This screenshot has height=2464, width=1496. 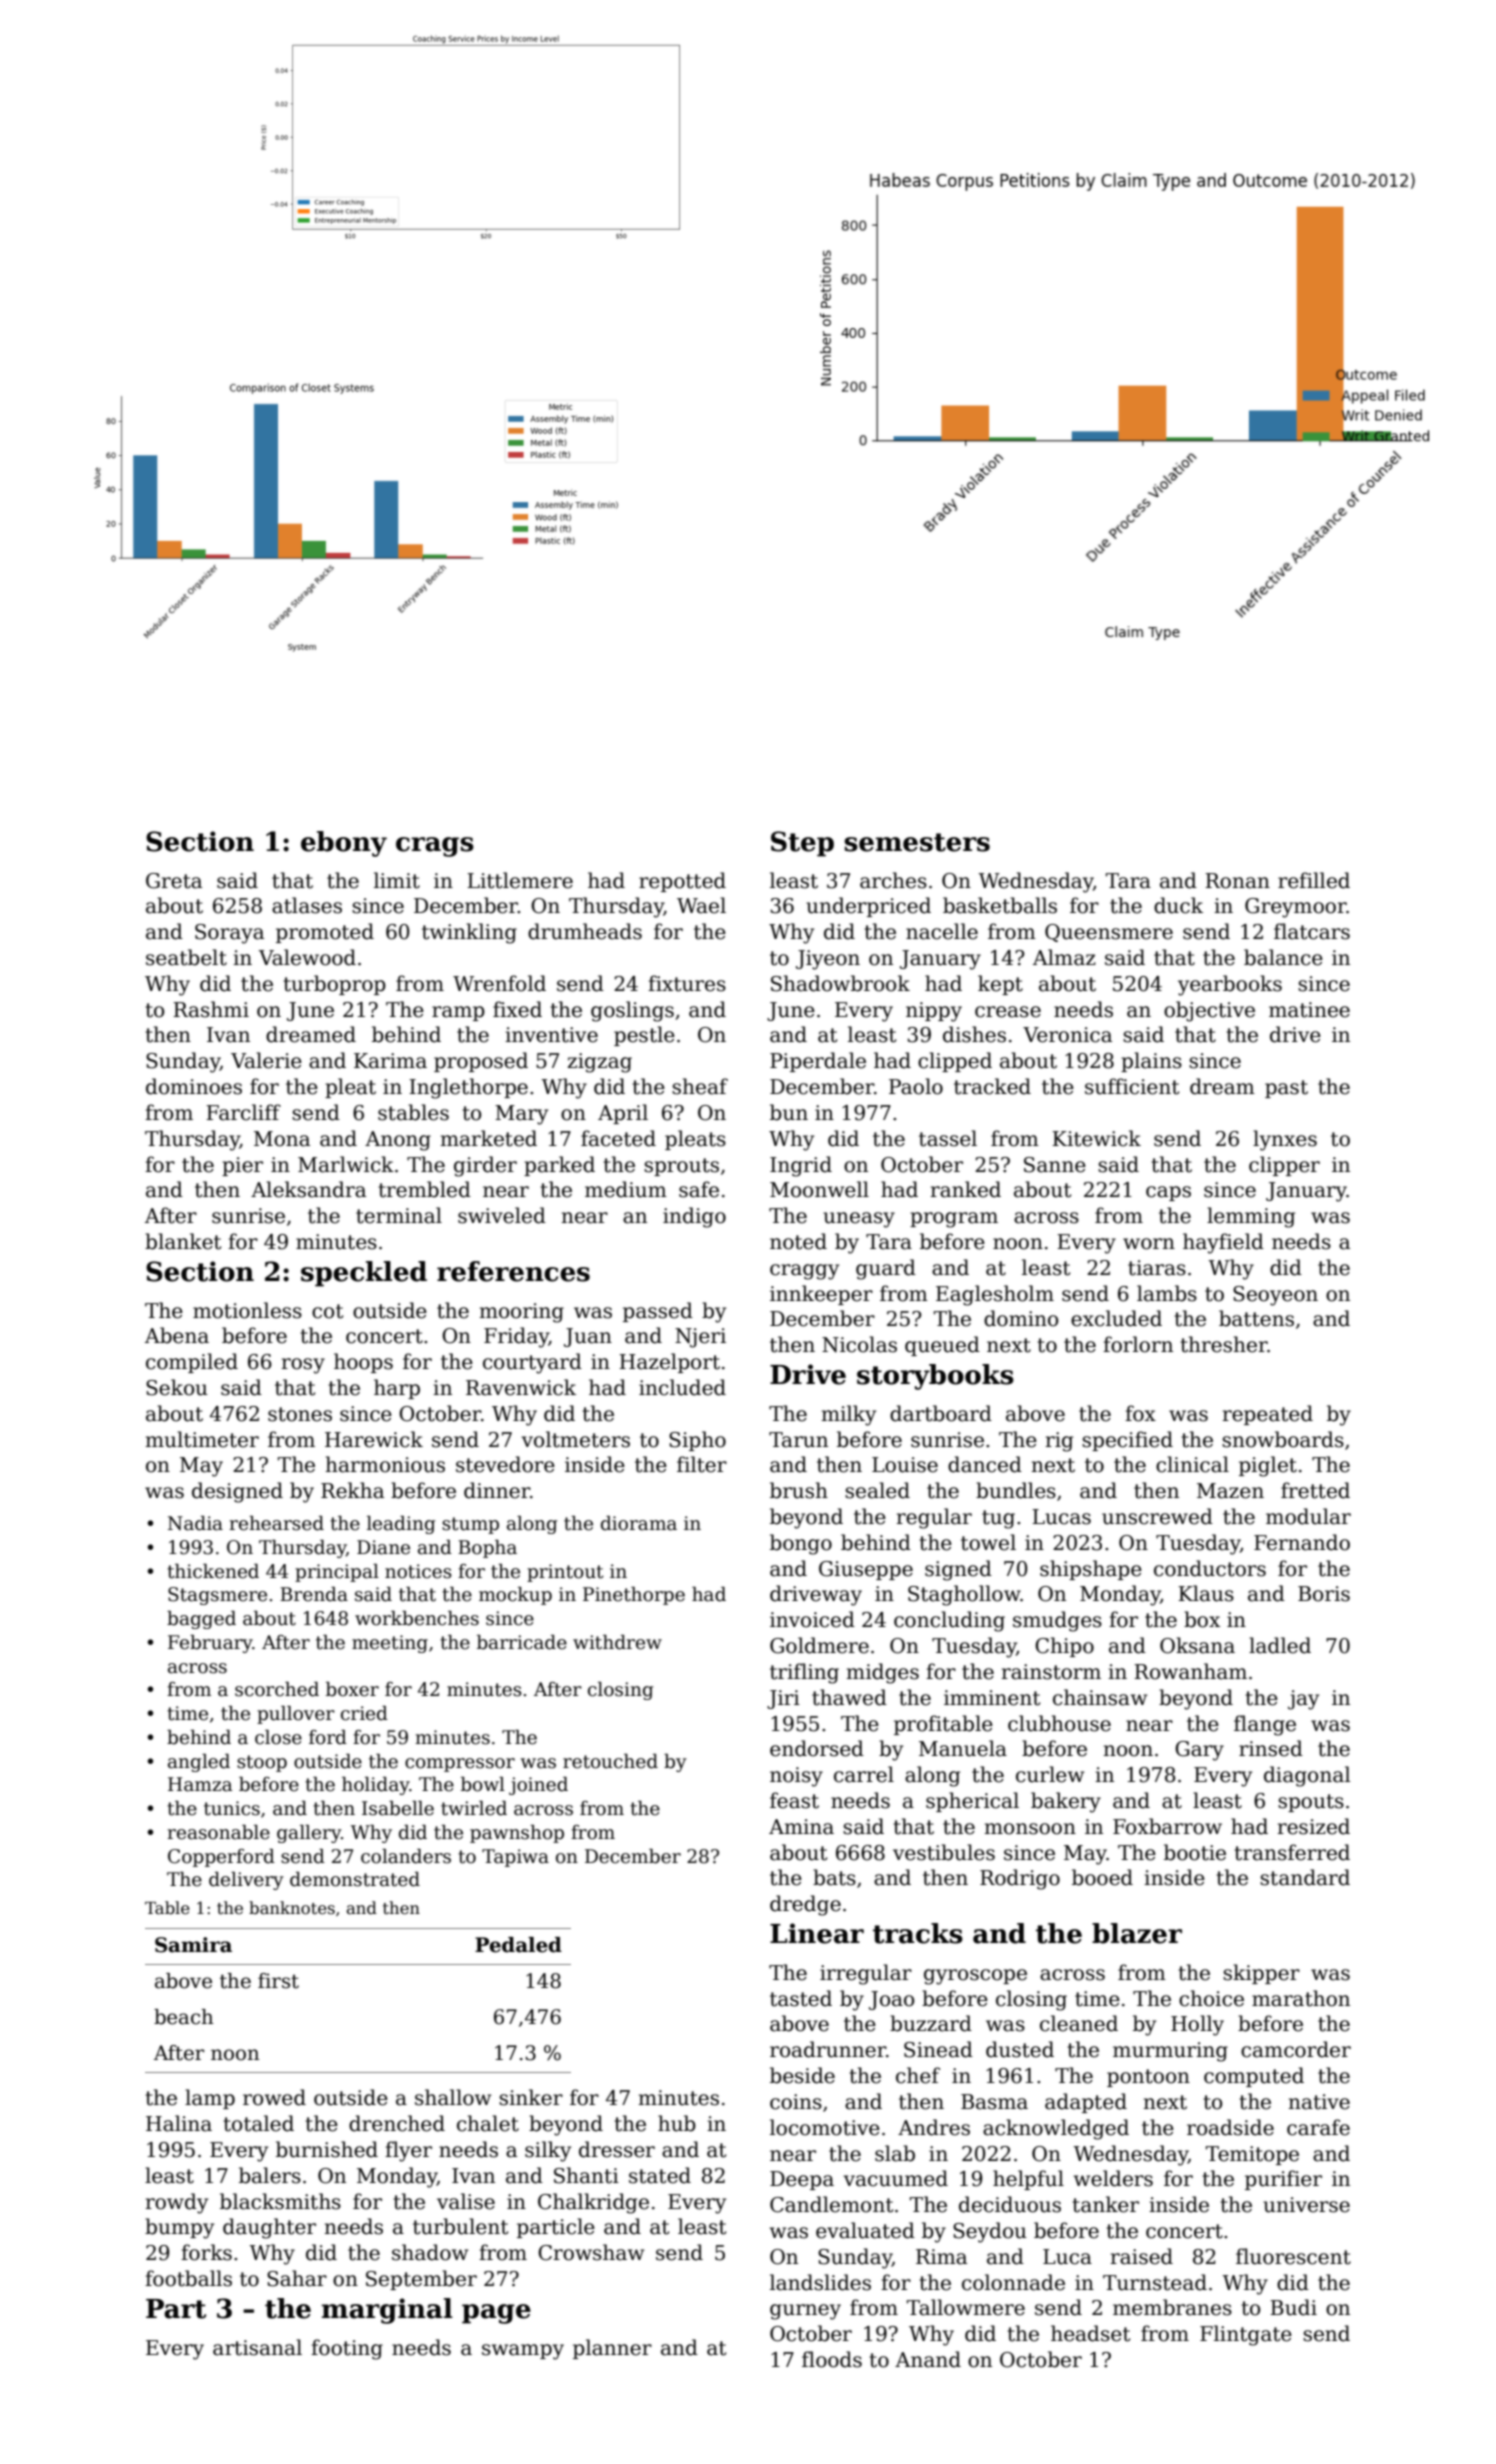 What do you see at coordinates (1309, 1010) in the screenshot?
I see `matinee` at bounding box center [1309, 1010].
